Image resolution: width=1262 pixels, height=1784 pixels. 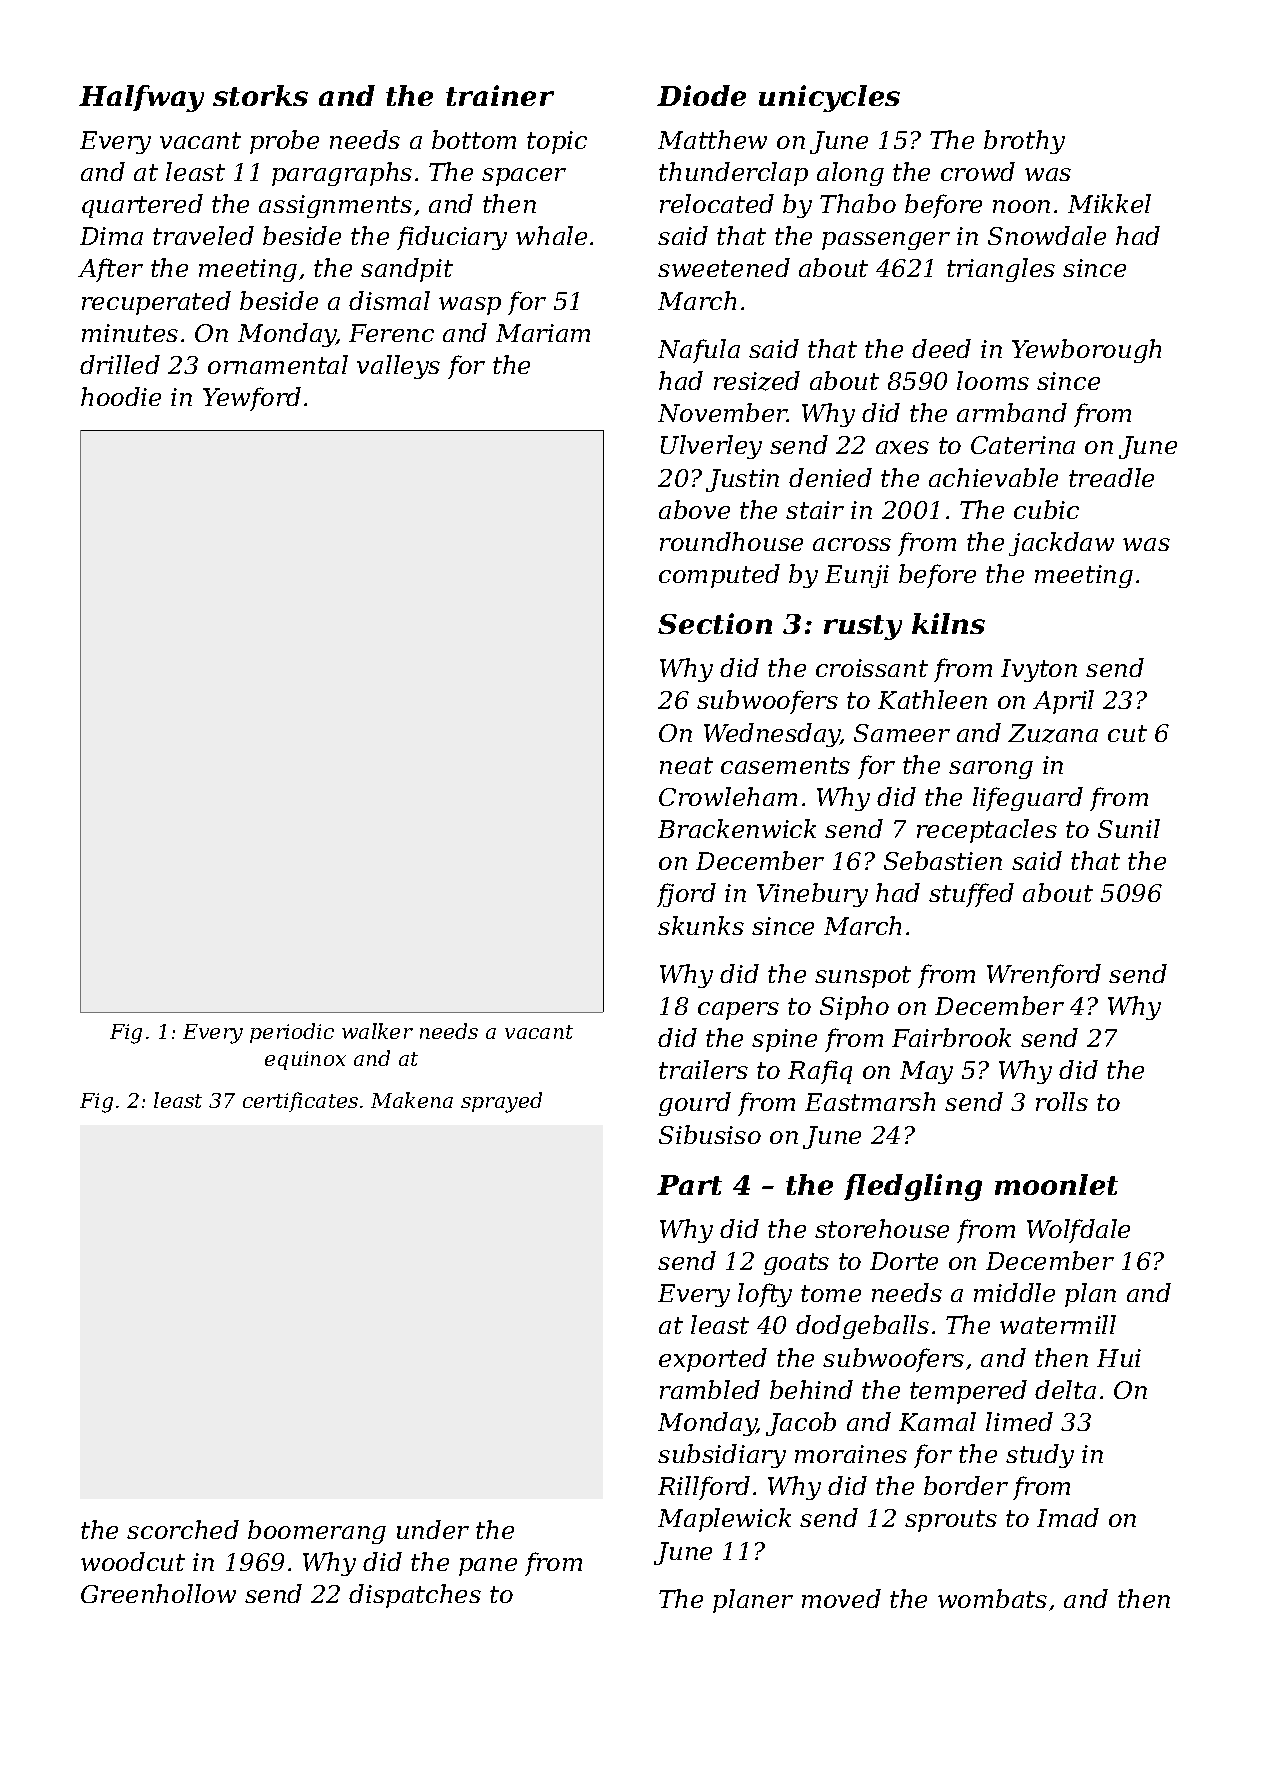 I want to click on pane, so click(x=488, y=1567).
